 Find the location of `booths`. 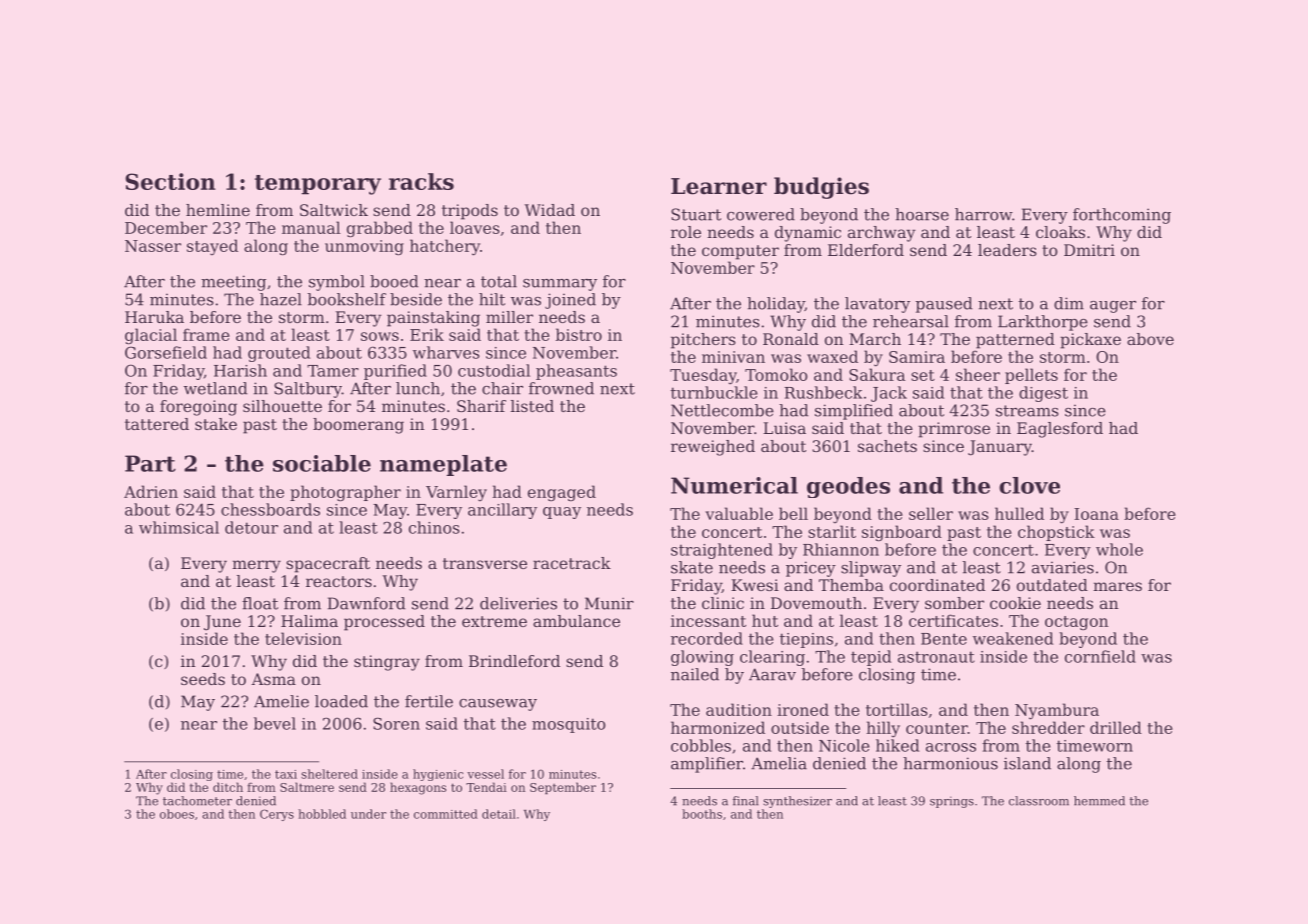

booths is located at coordinates (702, 814).
